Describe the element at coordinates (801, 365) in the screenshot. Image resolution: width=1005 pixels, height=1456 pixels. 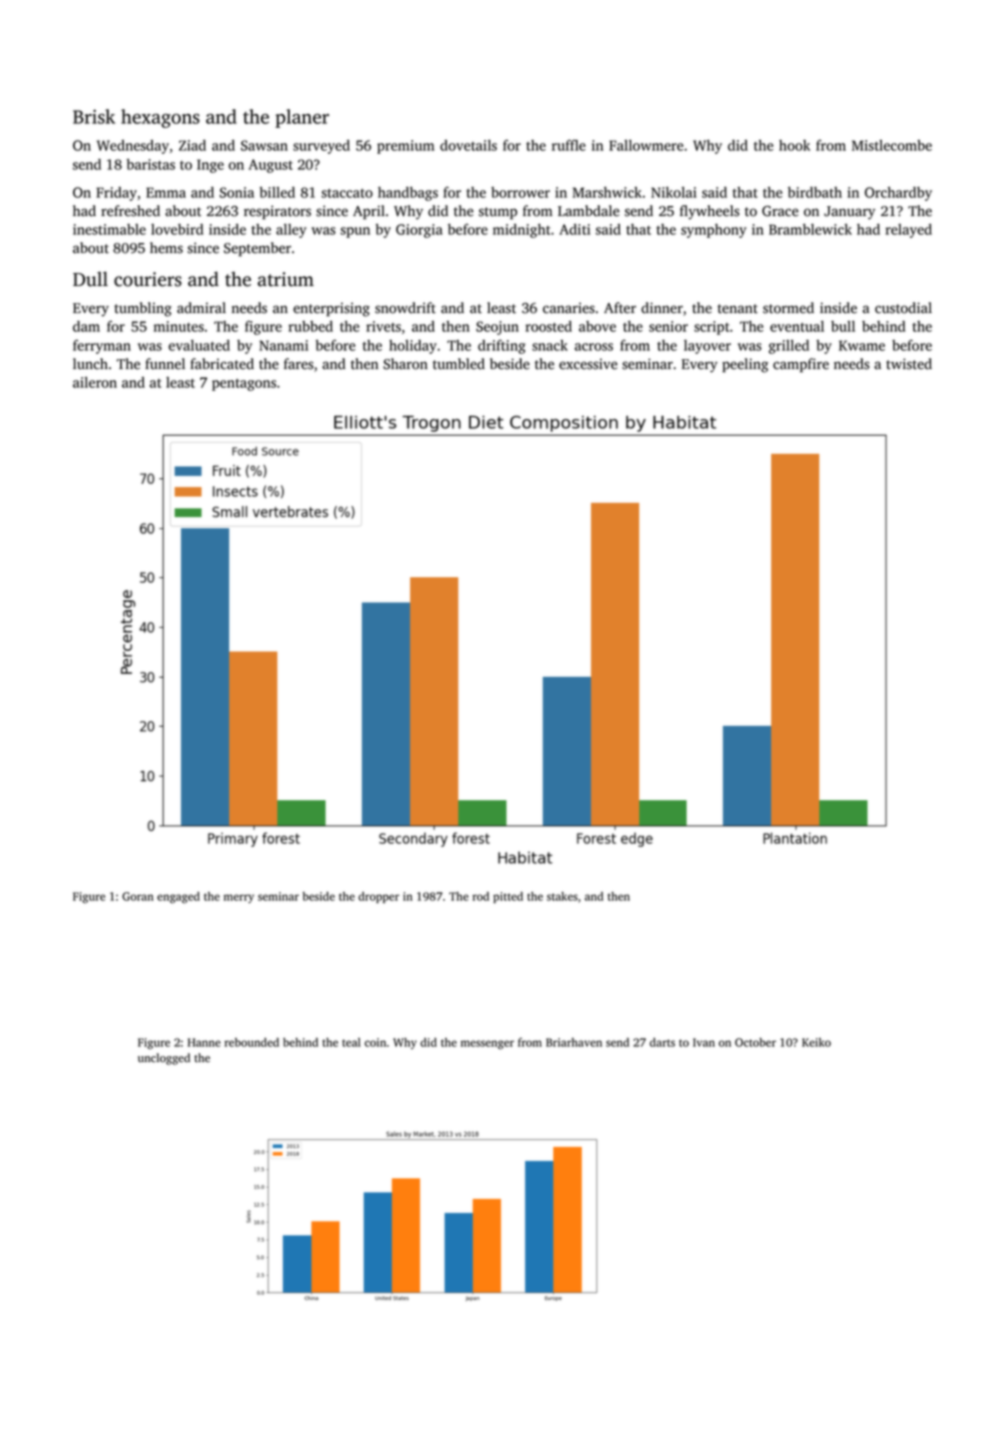
I see `campfire` at that location.
